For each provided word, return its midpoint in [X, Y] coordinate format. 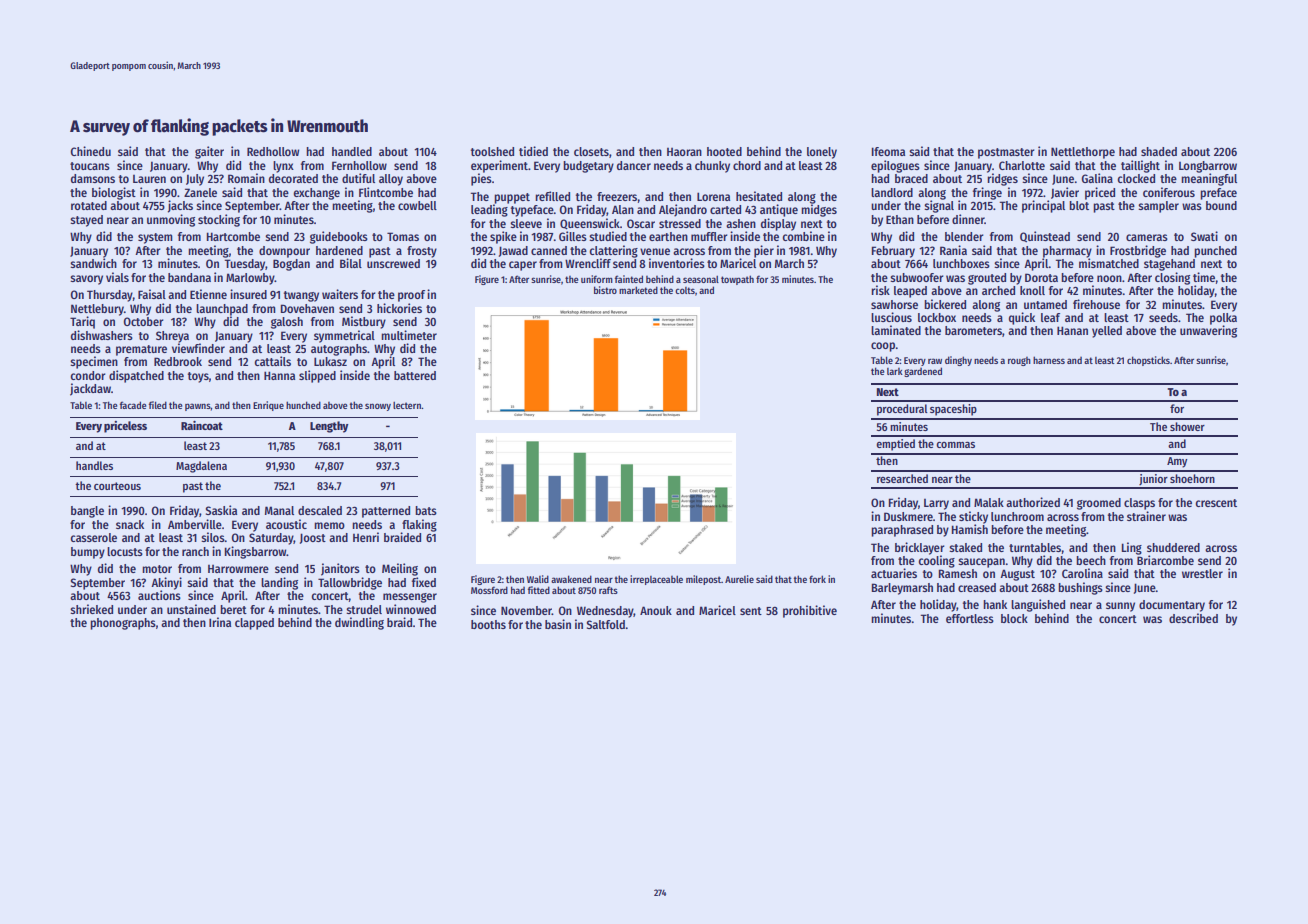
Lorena [713, 196]
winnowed [411, 609]
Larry [936, 504]
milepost [703, 580]
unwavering [1208, 331]
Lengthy [329, 427]
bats [426, 510]
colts [685, 290]
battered [415, 375]
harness [1049, 360]
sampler [1158, 207]
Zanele [200, 192]
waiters [340, 294]
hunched [303, 405]
